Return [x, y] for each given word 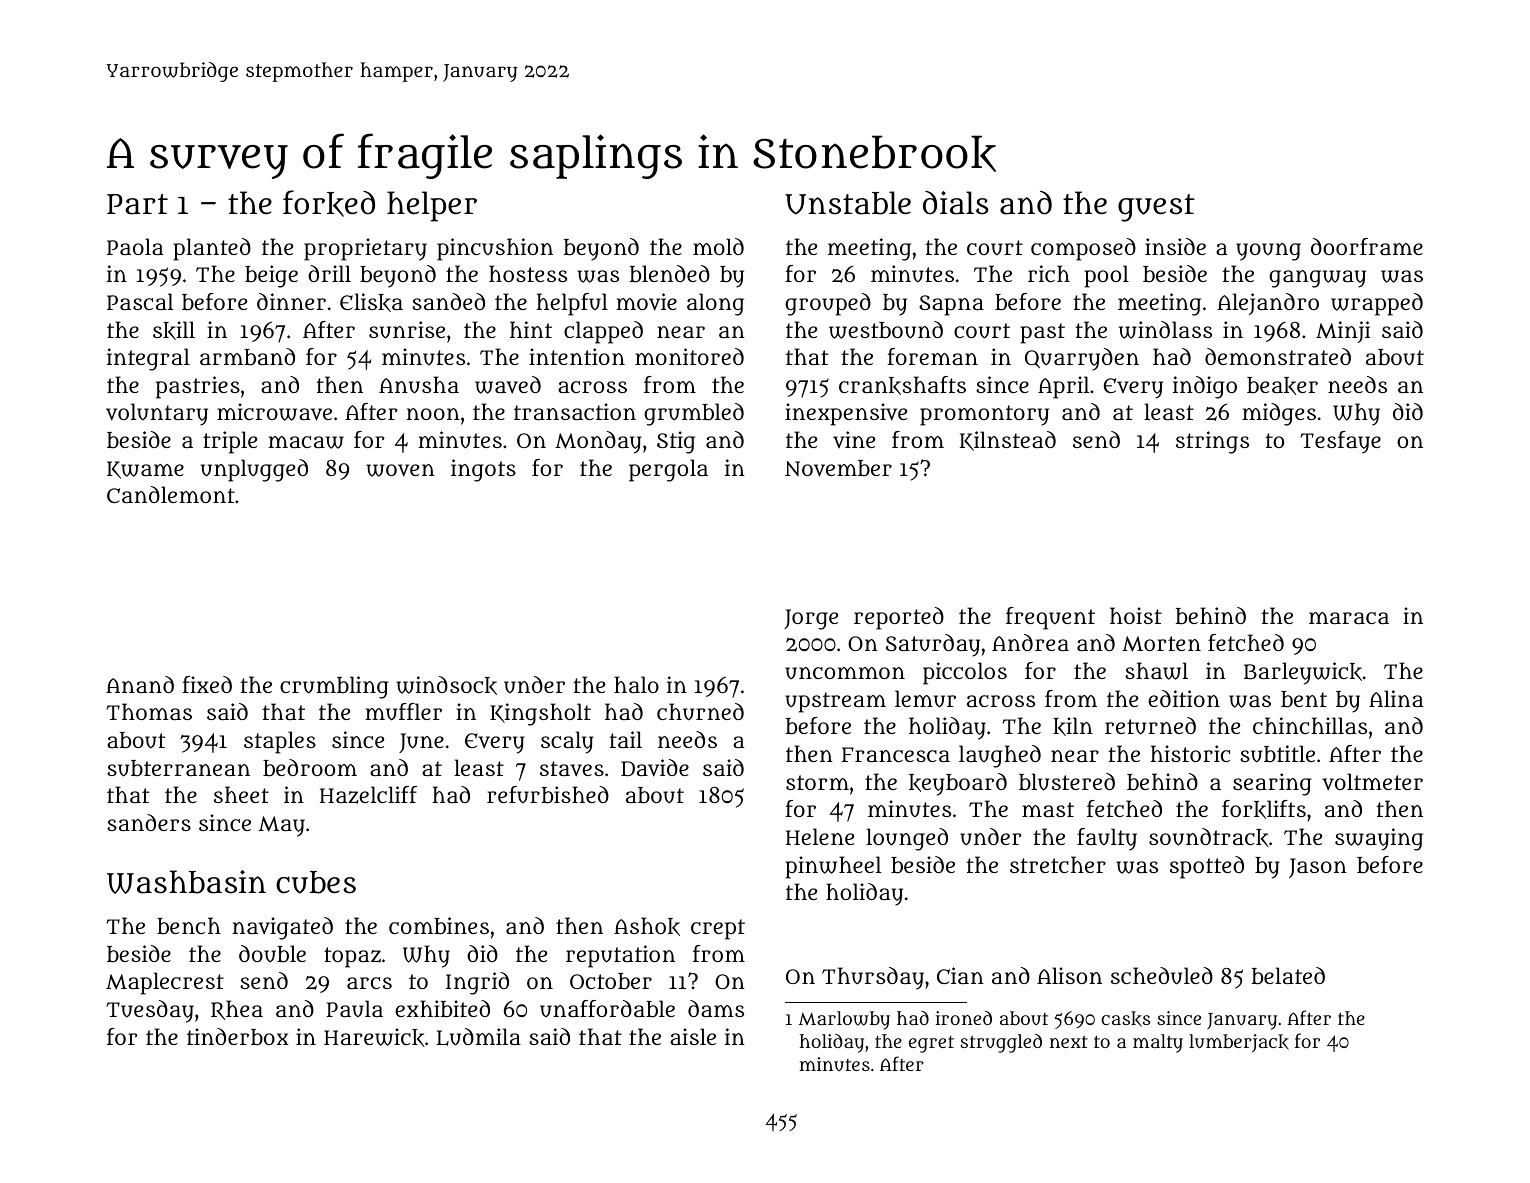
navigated [283, 928]
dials [956, 203]
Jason [1318, 868]
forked [329, 203]
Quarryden [1082, 359]
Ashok [647, 926]
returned [1150, 726]
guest [1156, 208]
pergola [668, 470]
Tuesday [150, 1011]
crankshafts [902, 385]
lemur [925, 699]
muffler [403, 712]
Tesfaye [1340, 442]
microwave [274, 412]
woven [400, 470]
